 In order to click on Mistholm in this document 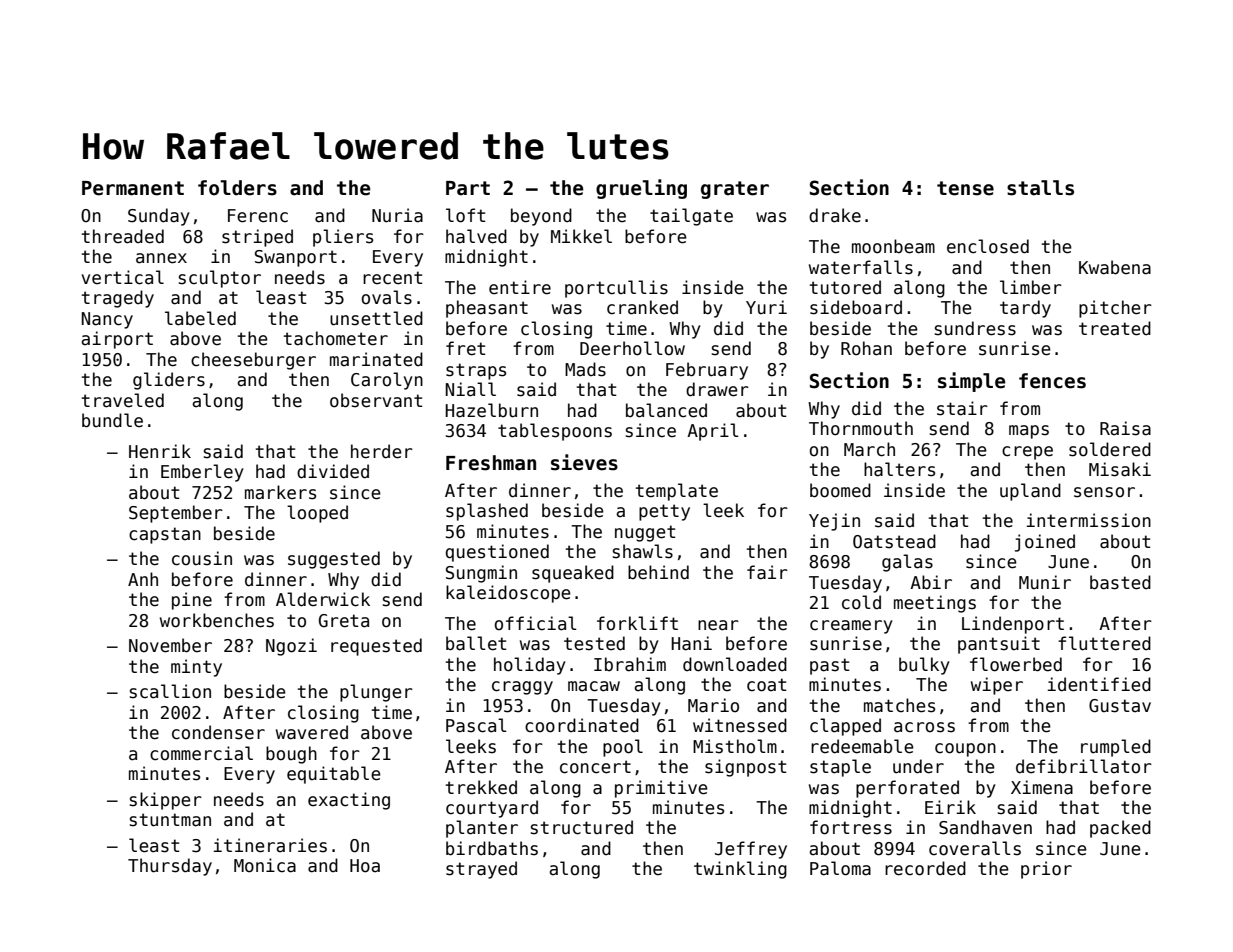, I will do `click(735, 746)`.
